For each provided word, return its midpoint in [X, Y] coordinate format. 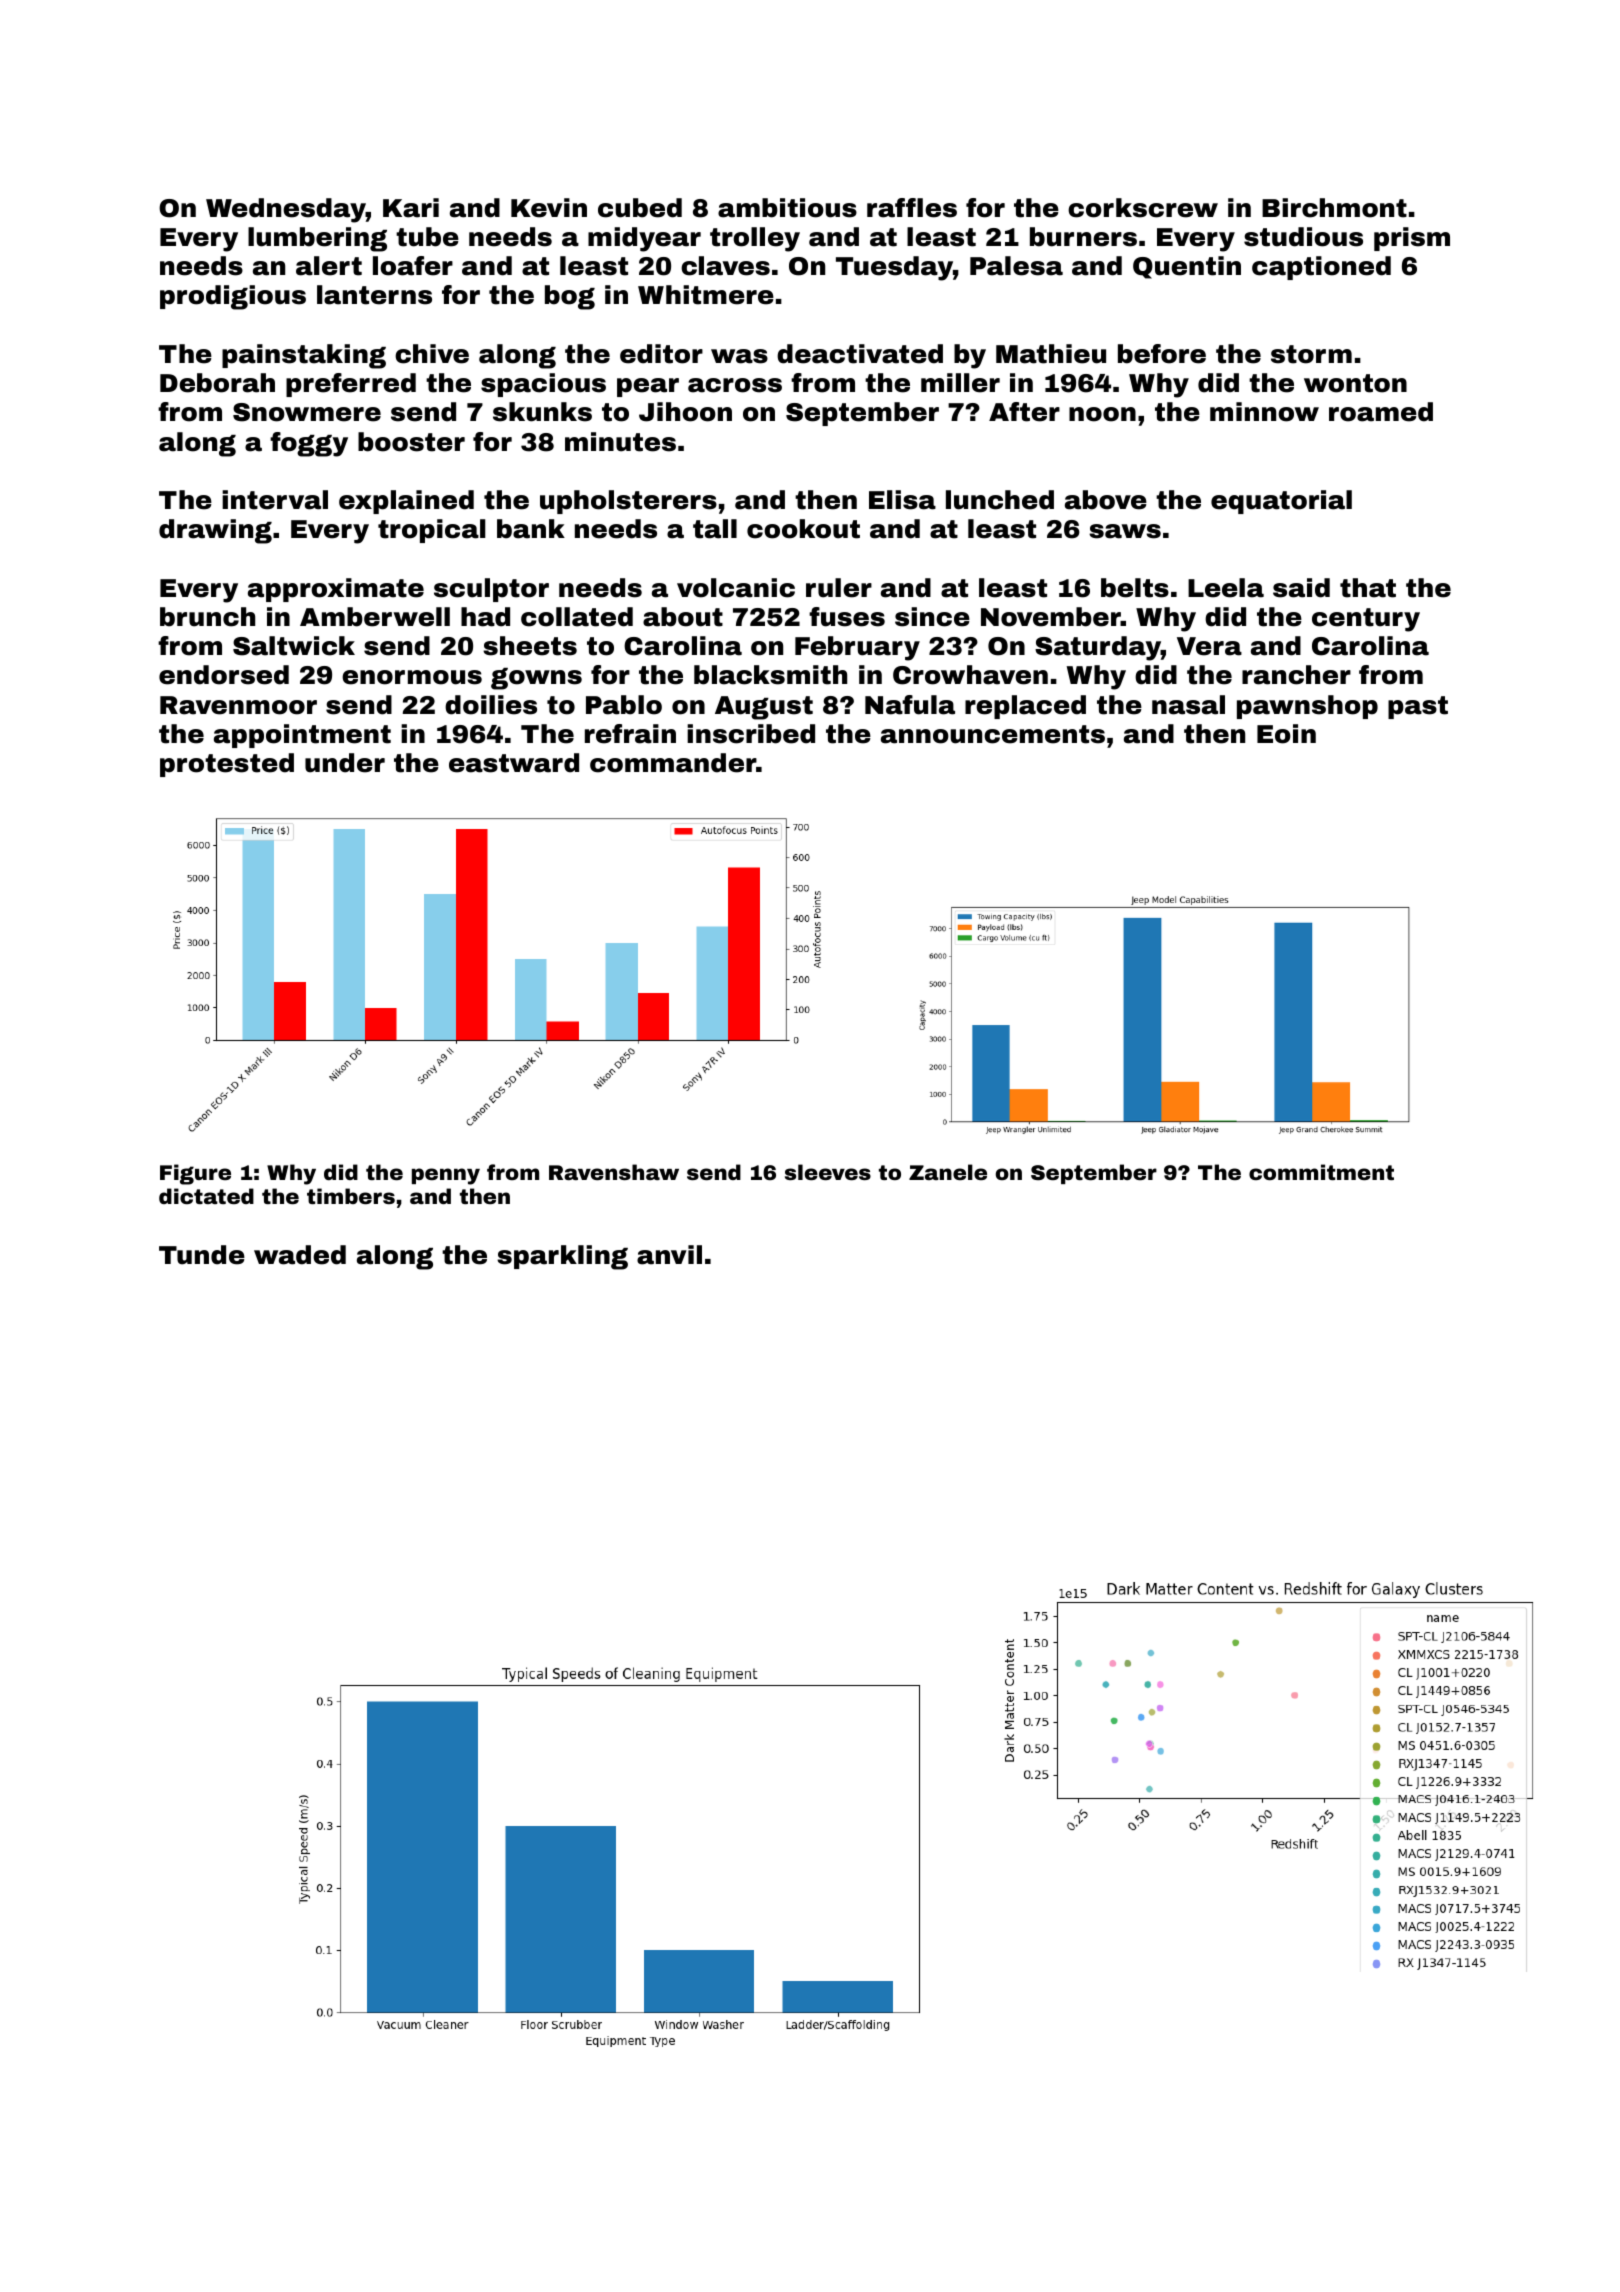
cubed [640, 208]
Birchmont [1334, 208]
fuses [847, 617]
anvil [669, 1255]
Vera [1209, 646]
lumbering [317, 239]
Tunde [202, 1255]
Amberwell [375, 617]
